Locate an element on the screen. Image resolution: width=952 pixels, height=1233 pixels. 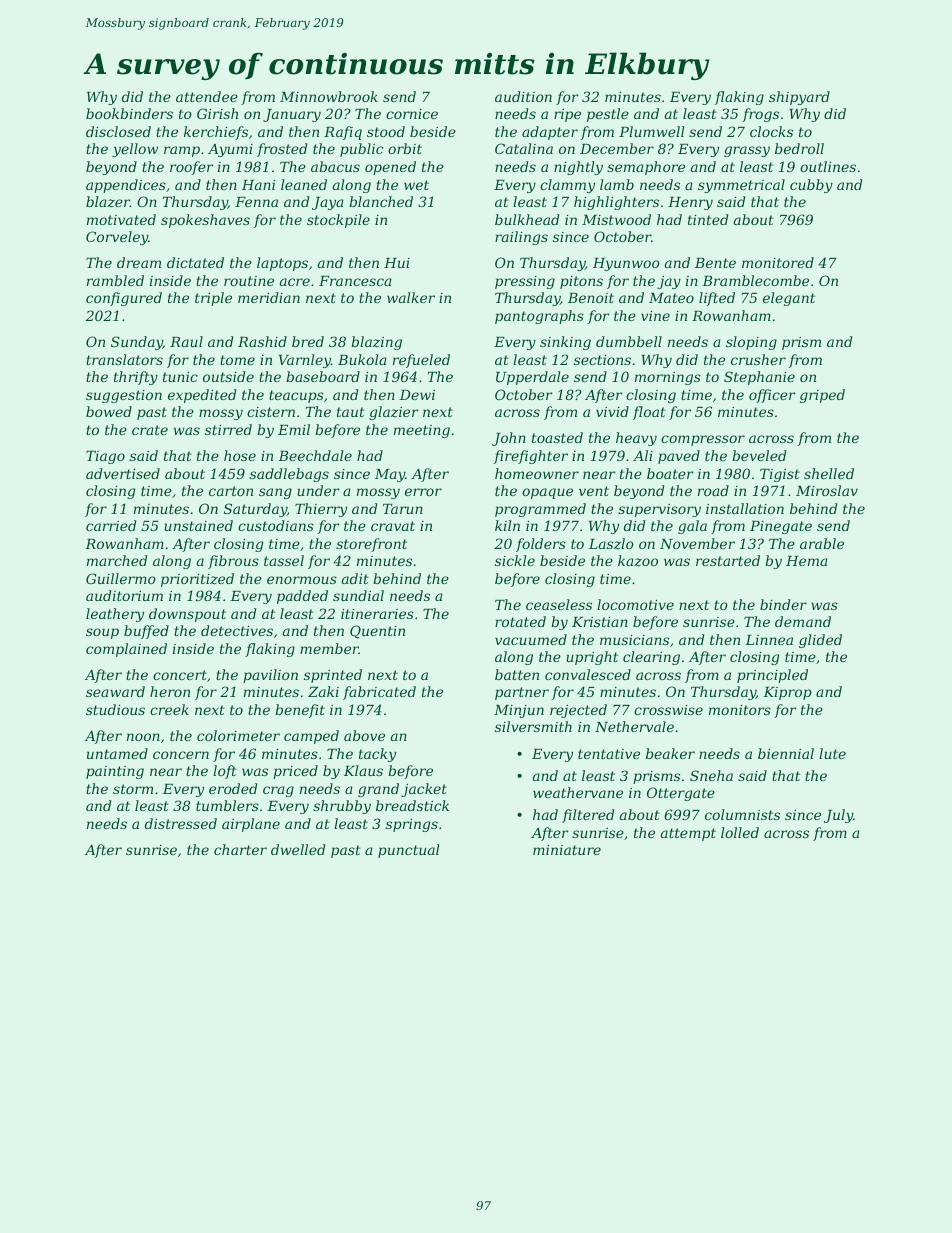
distressed is located at coordinates (181, 823).
